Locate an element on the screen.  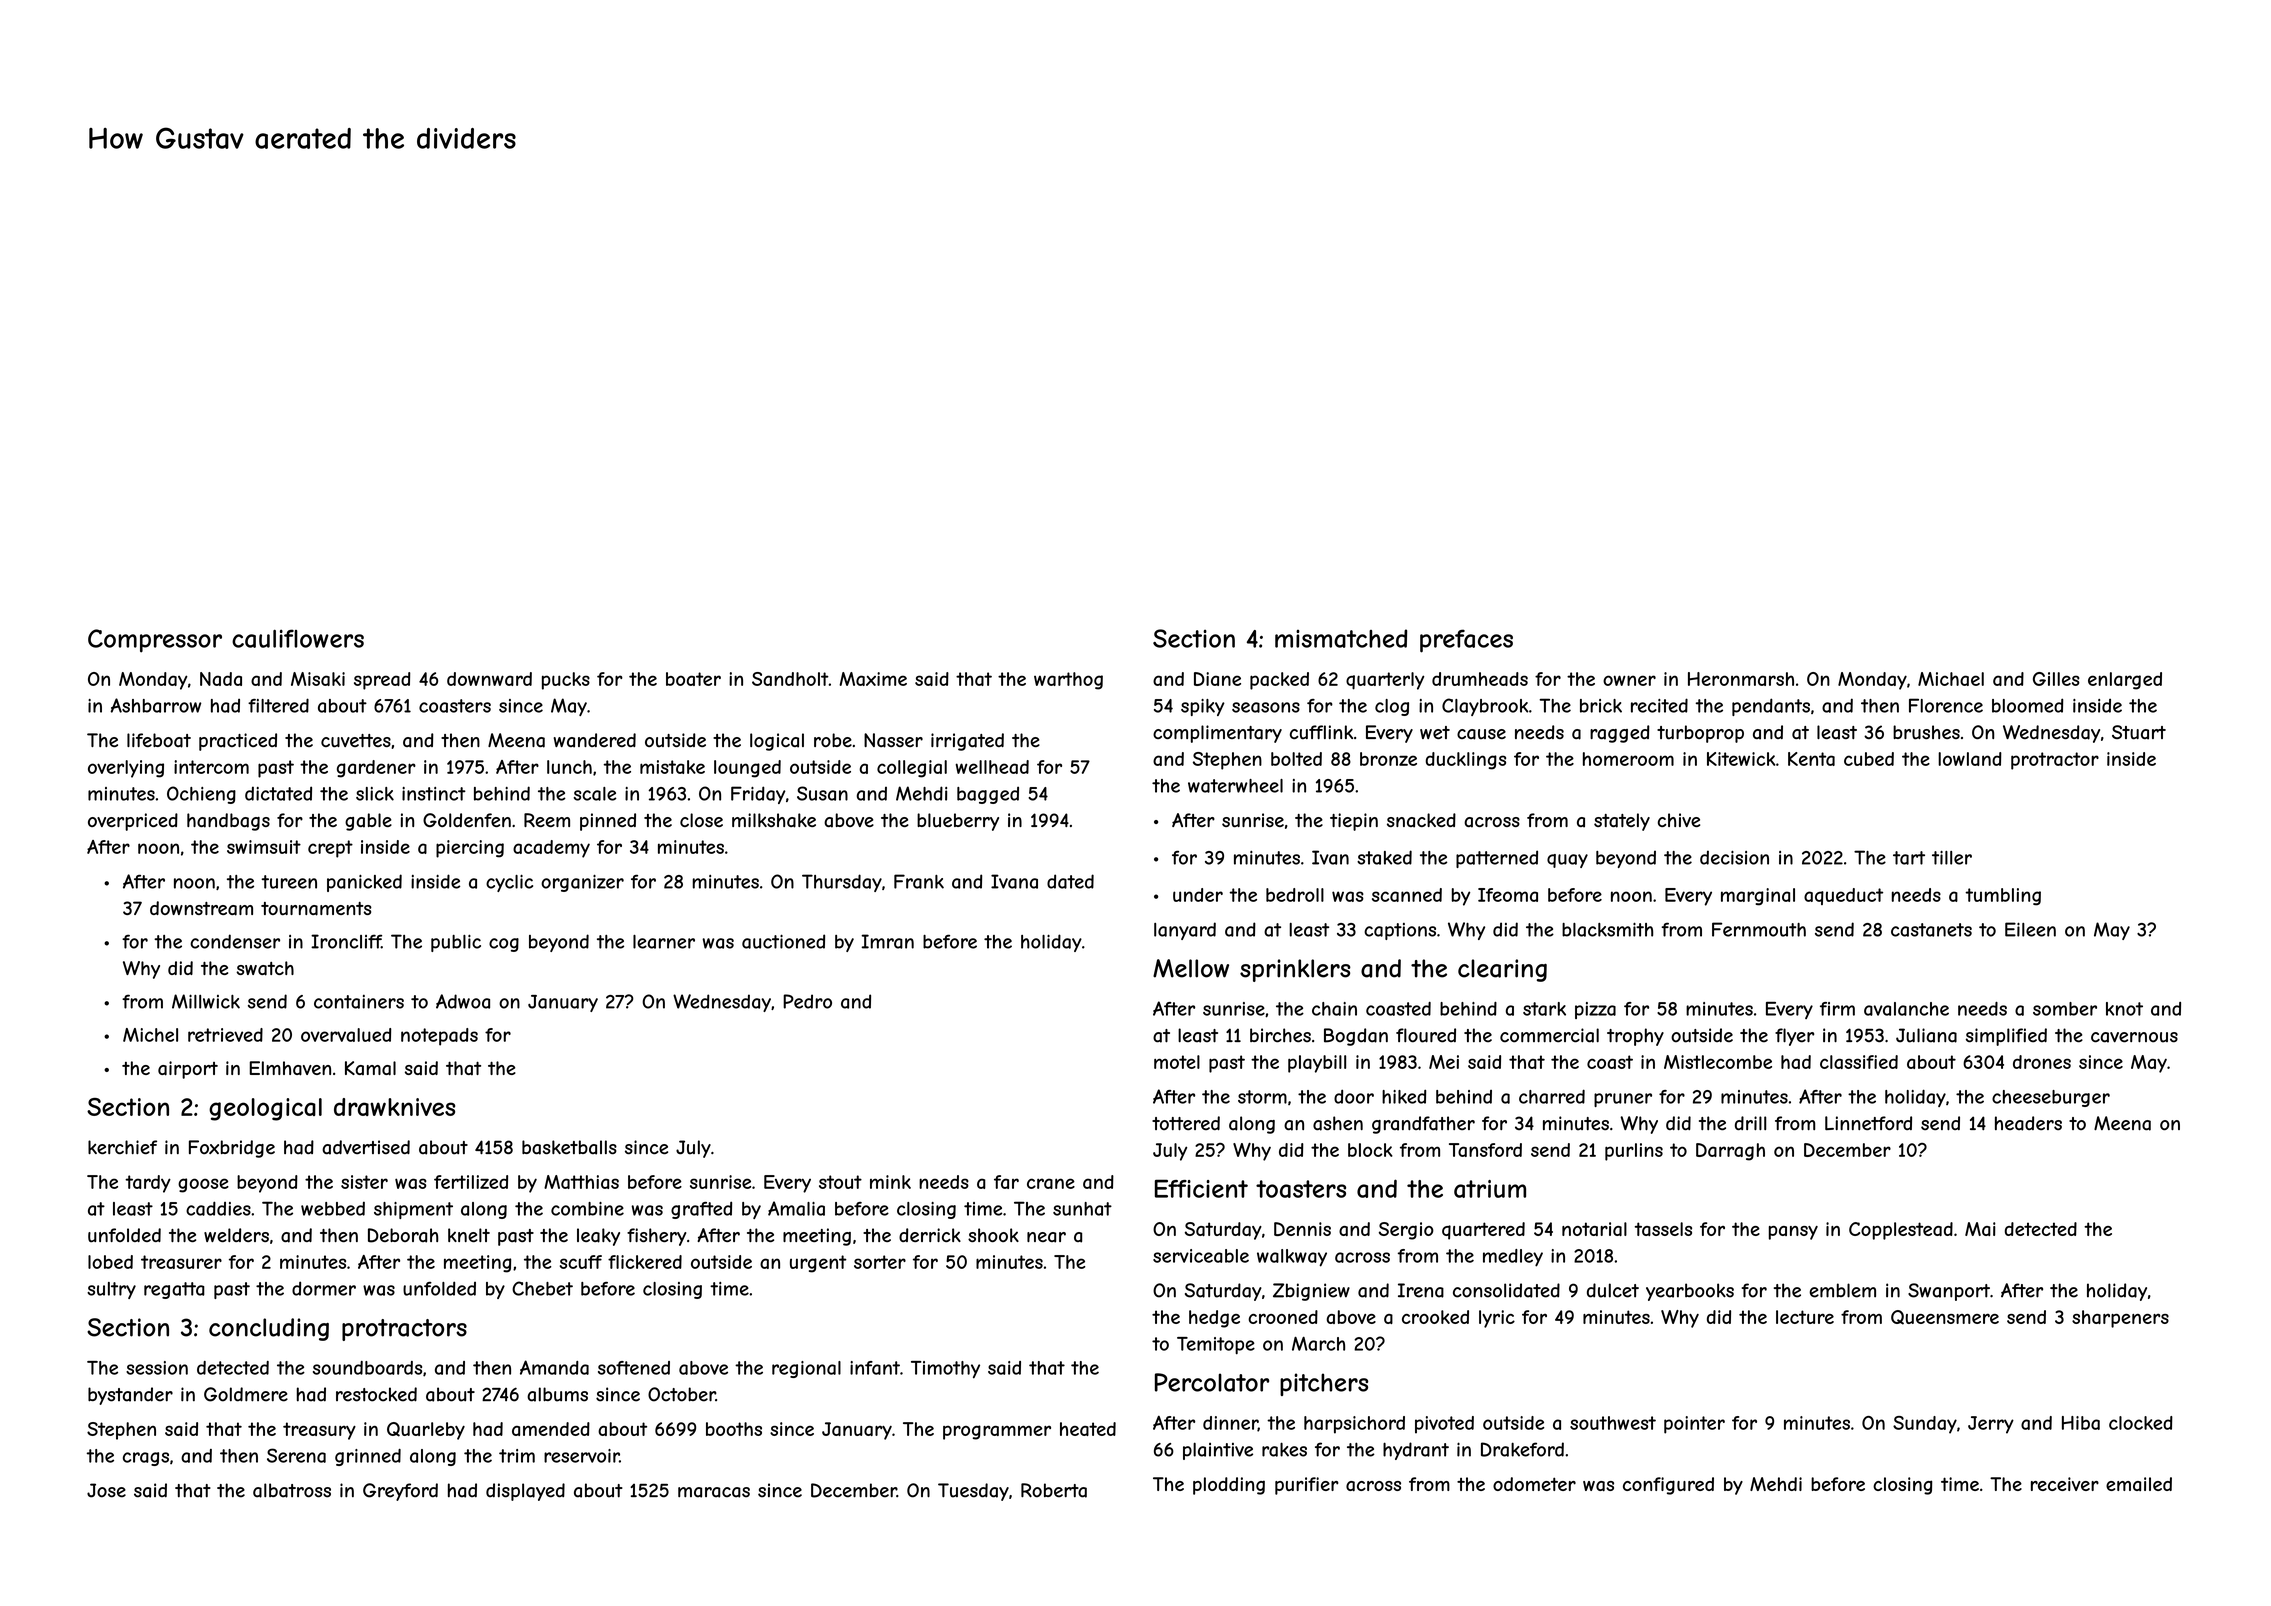
tiller is located at coordinates (1952, 858).
